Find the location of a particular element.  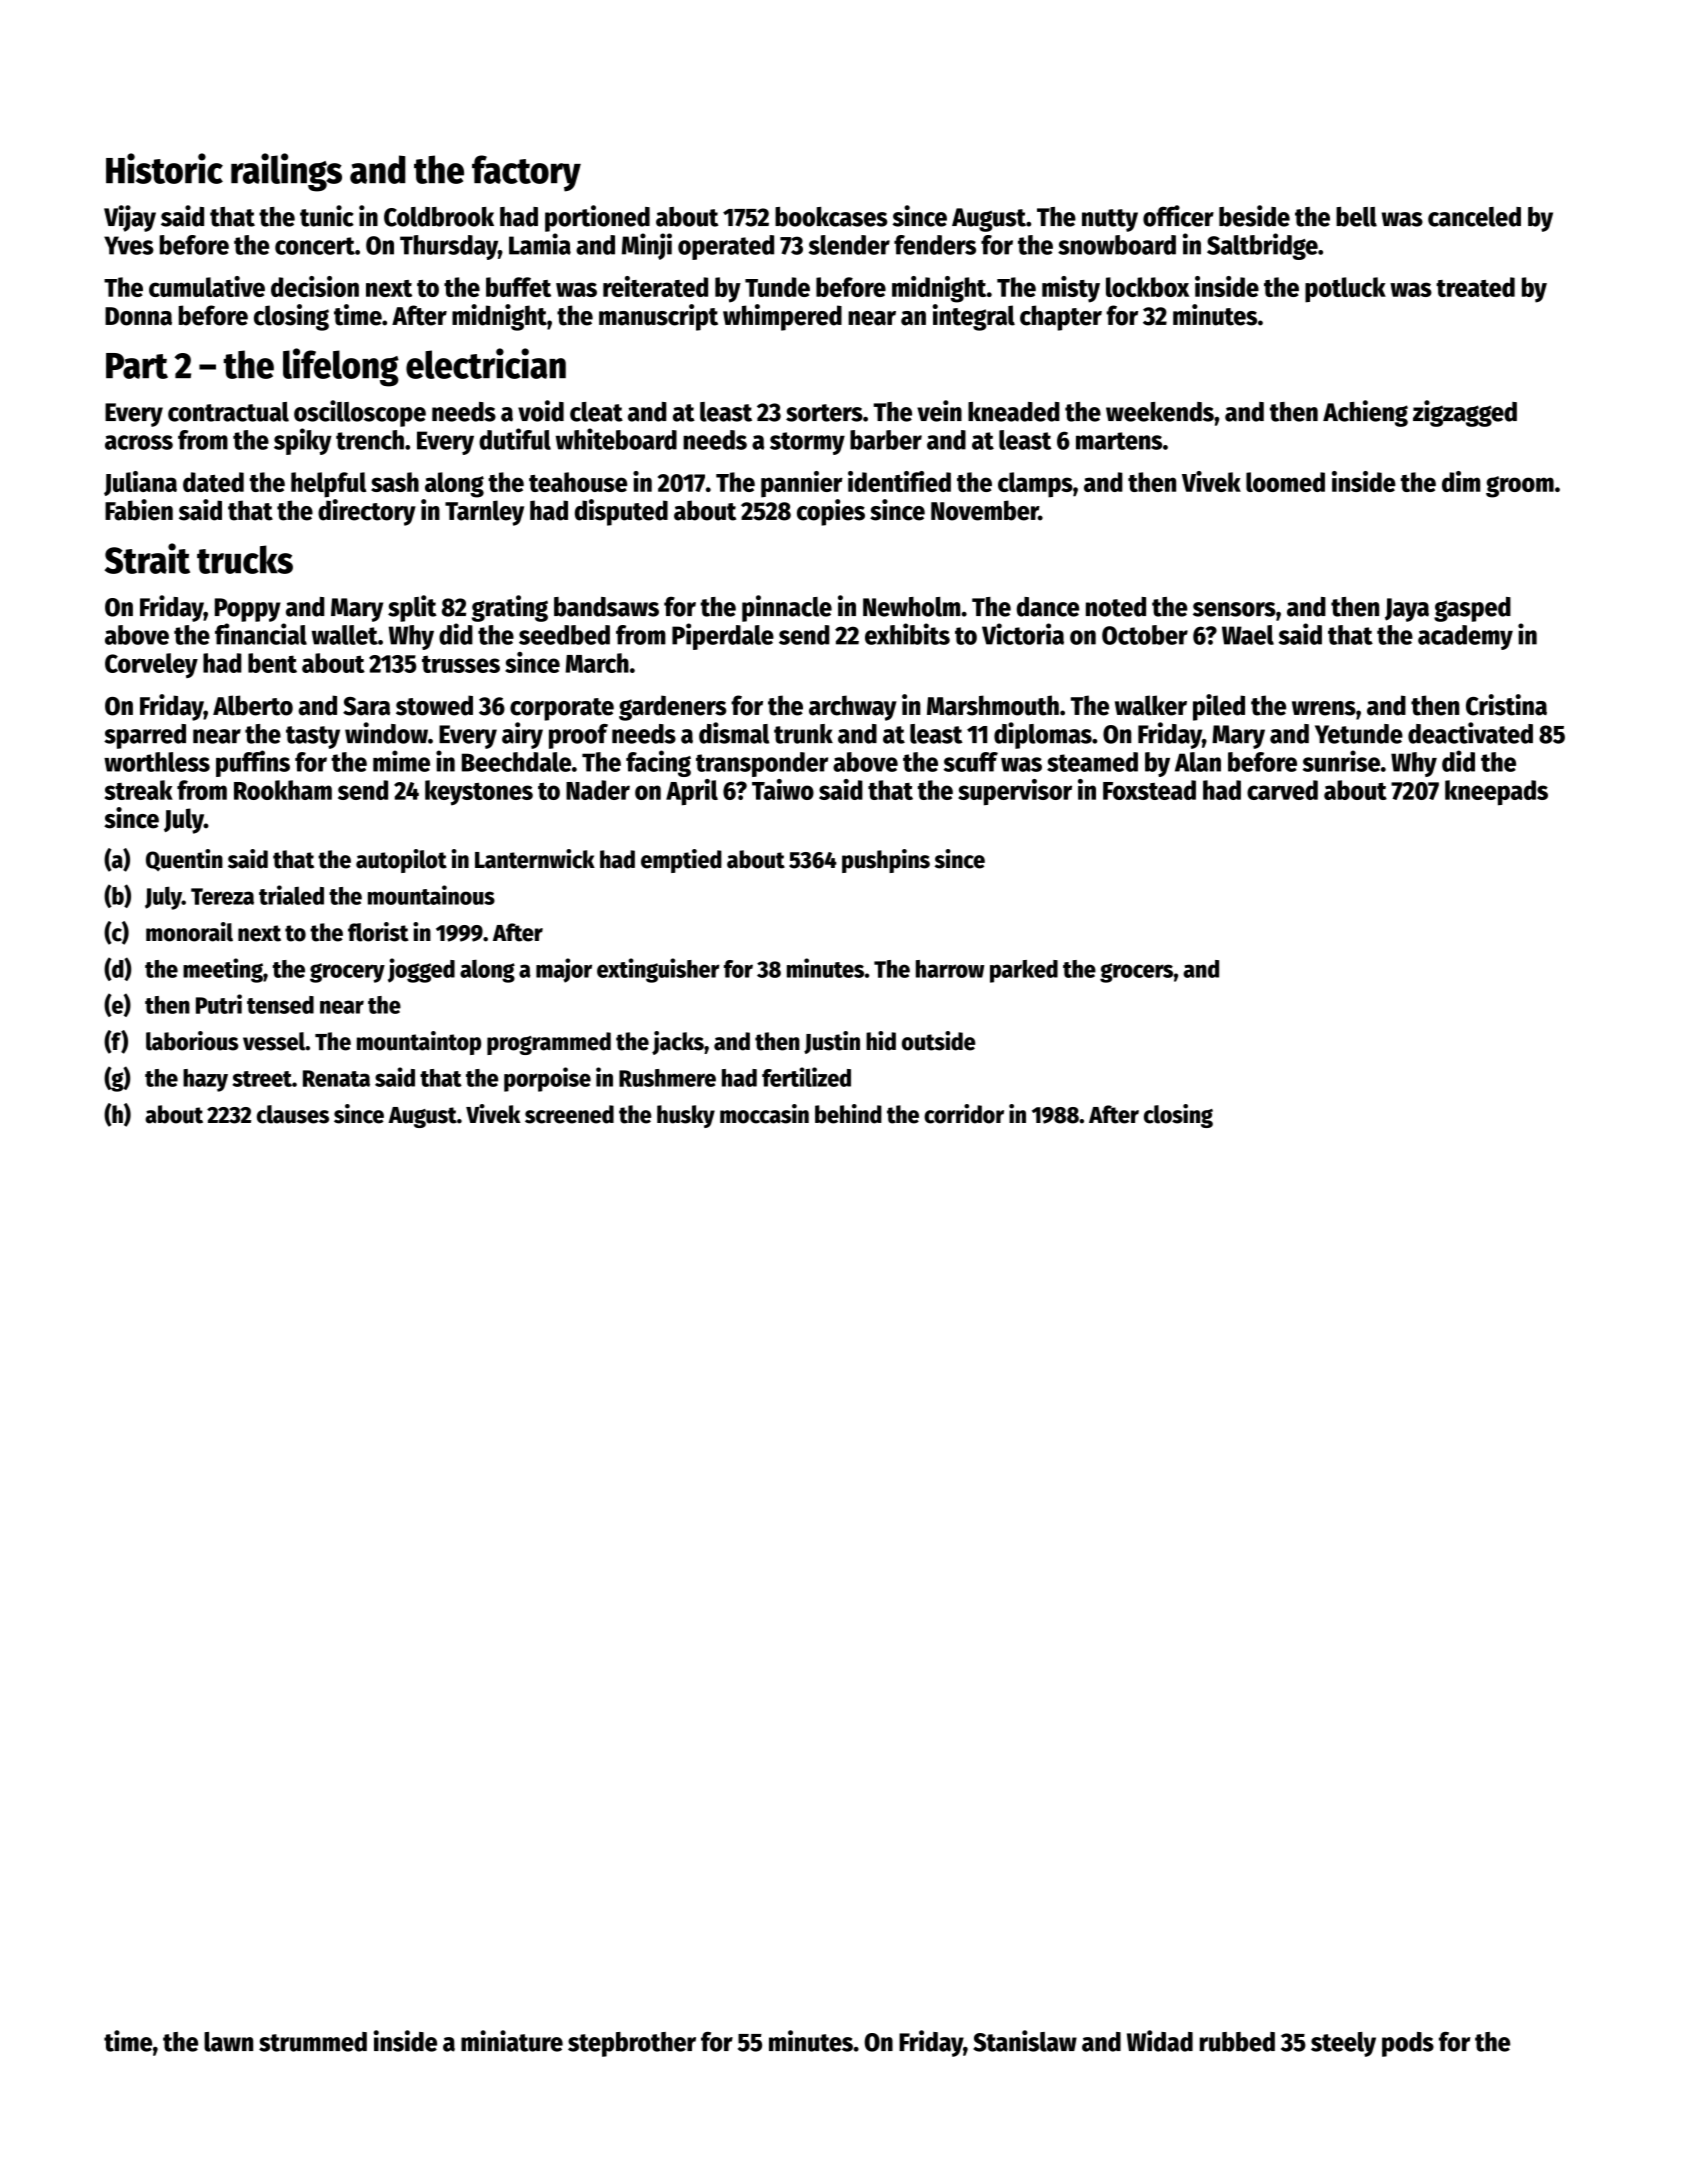

Vijay is located at coordinates (130, 218).
